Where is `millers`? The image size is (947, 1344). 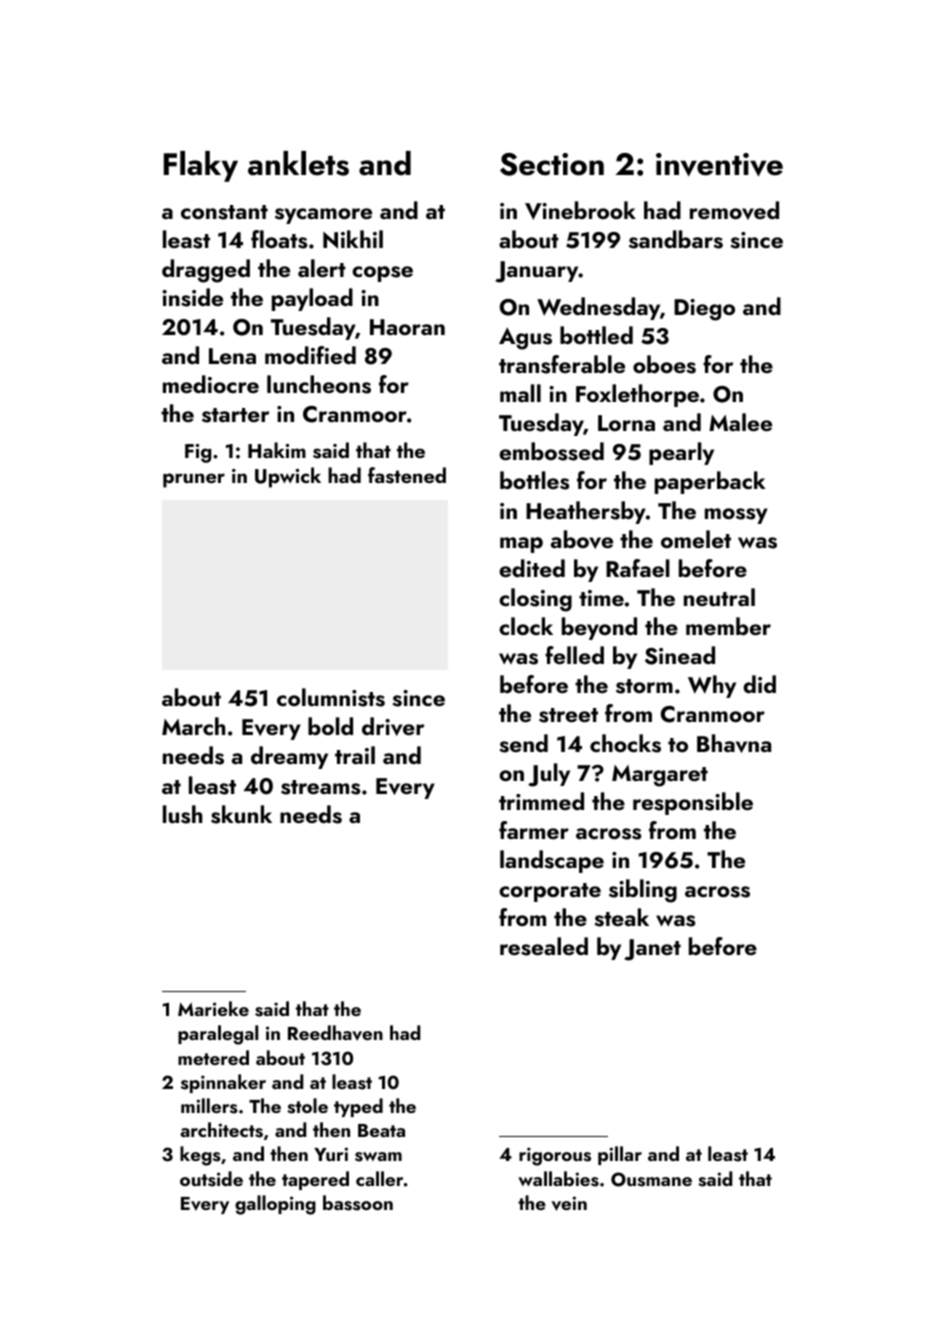 millers is located at coordinates (209, 1106).
